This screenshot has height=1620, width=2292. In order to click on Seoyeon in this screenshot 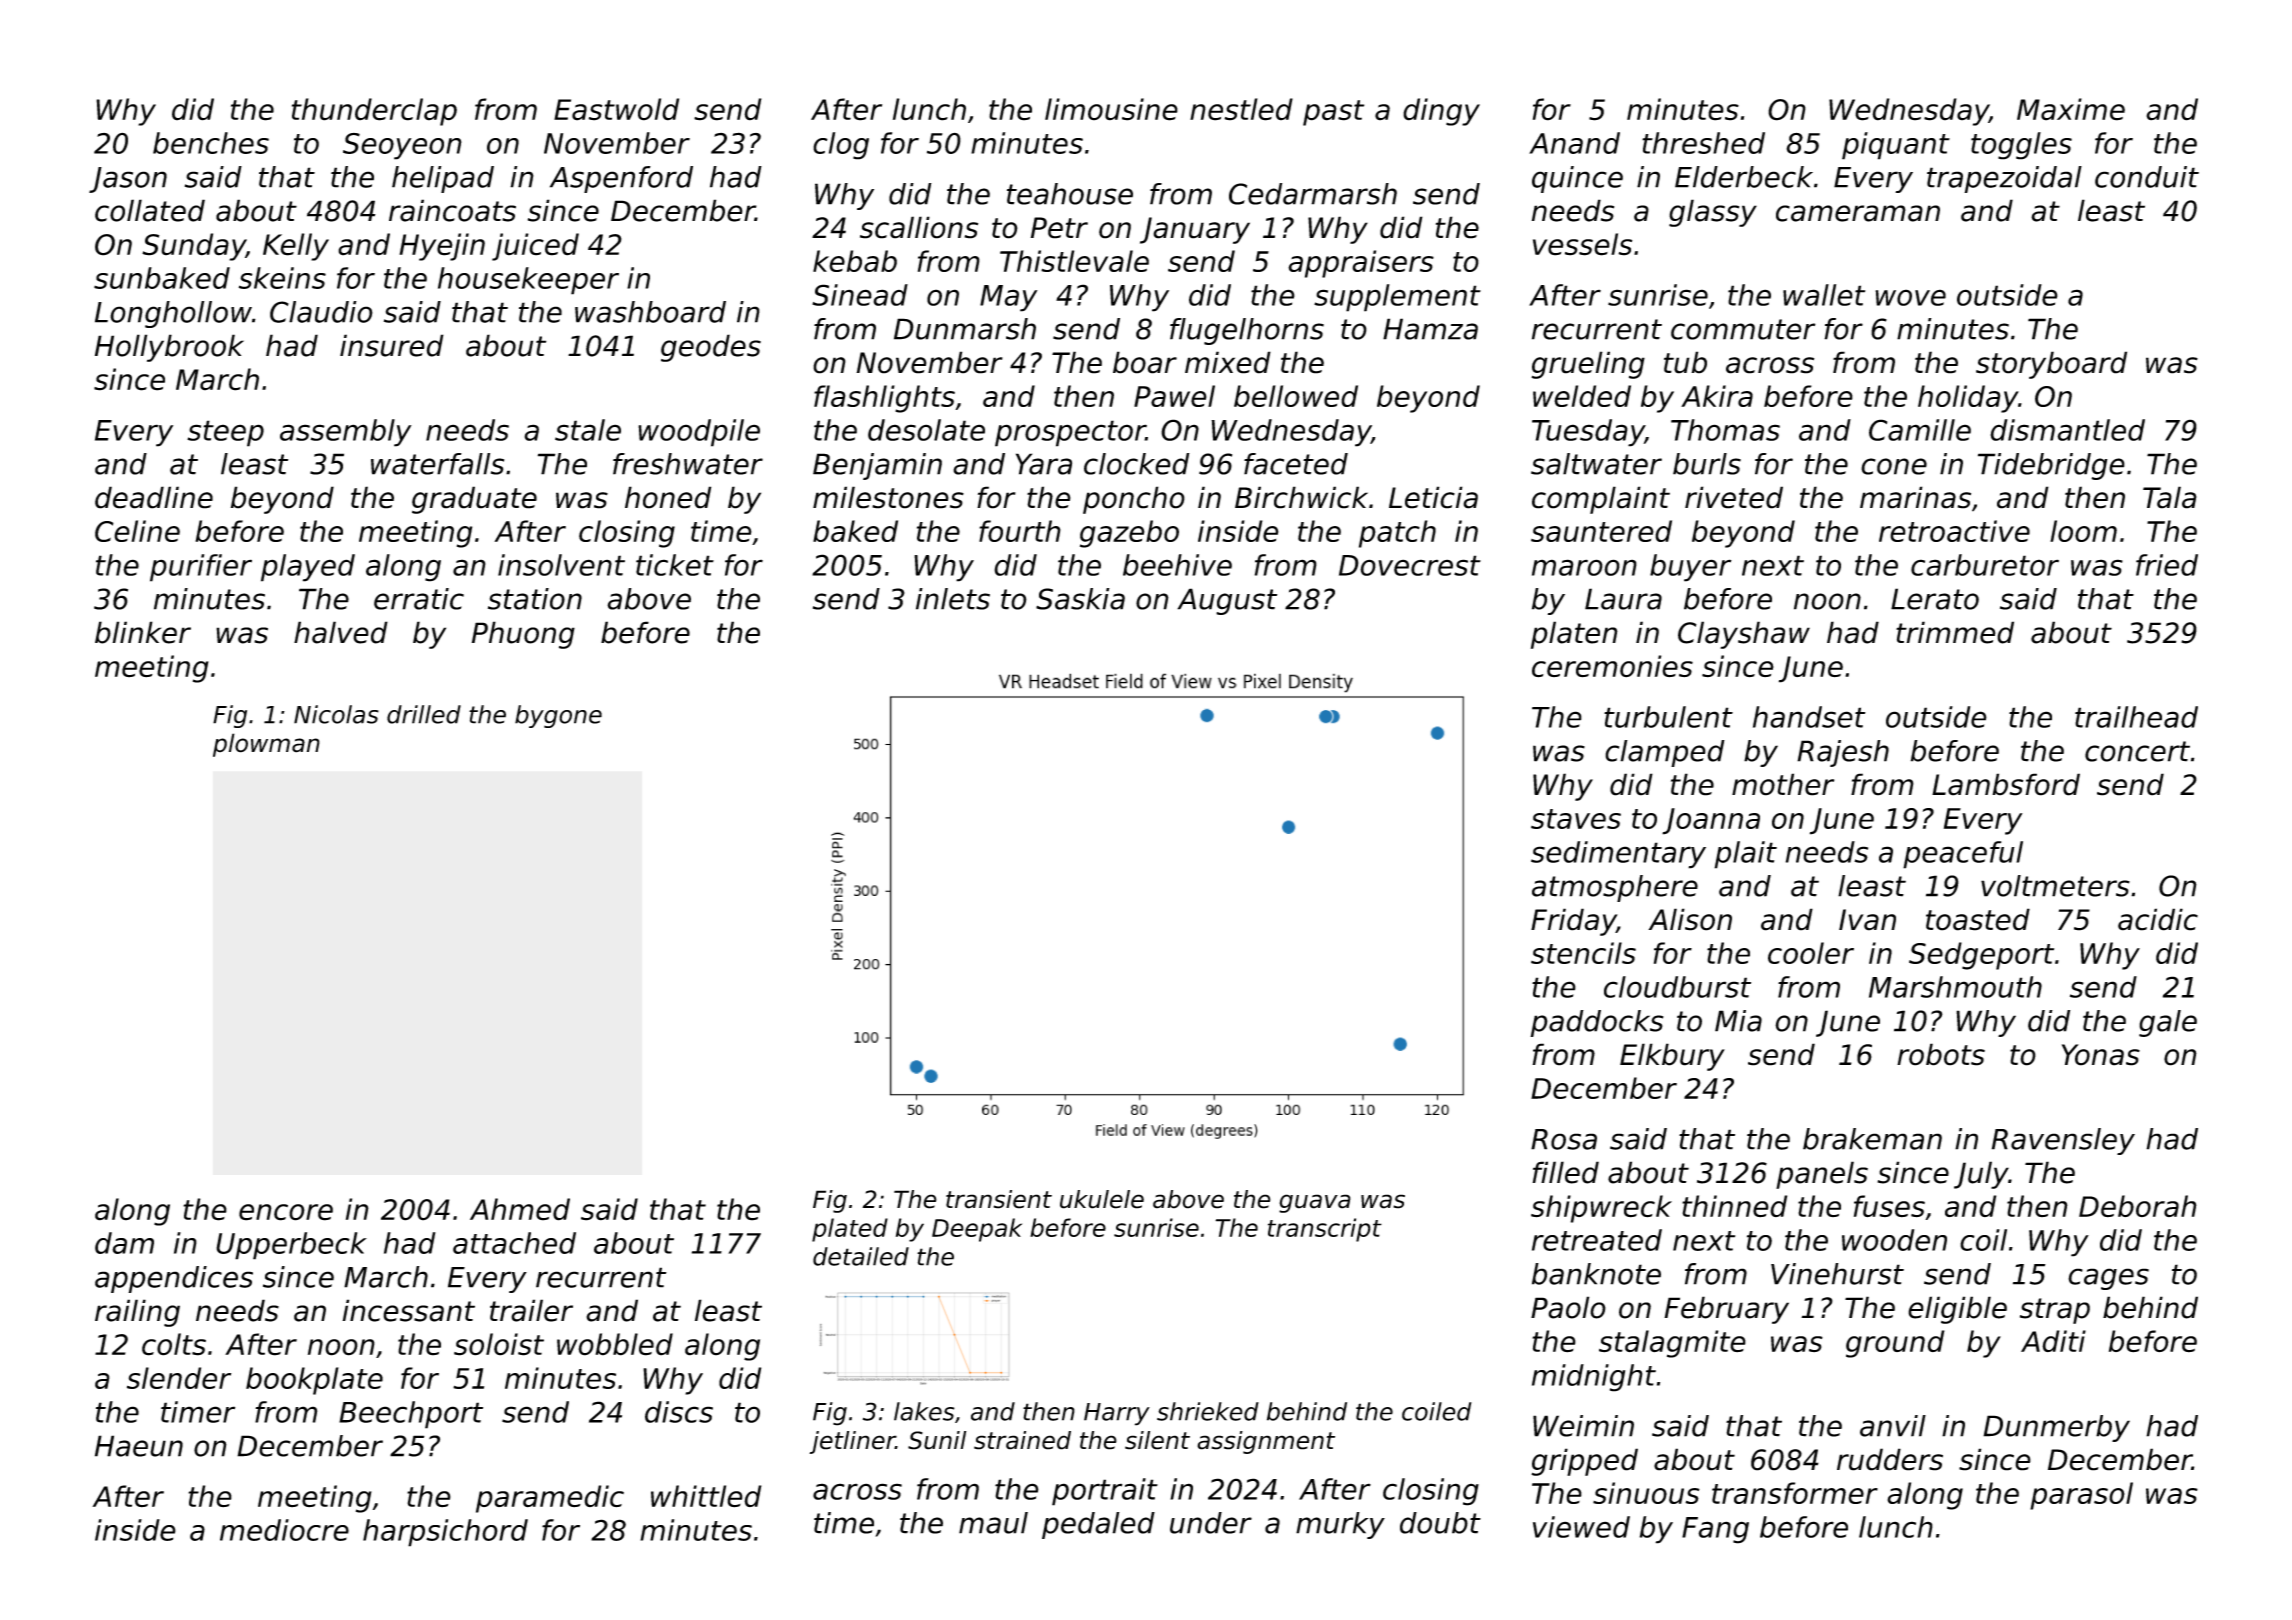, I will do `click(402, 146)`.
